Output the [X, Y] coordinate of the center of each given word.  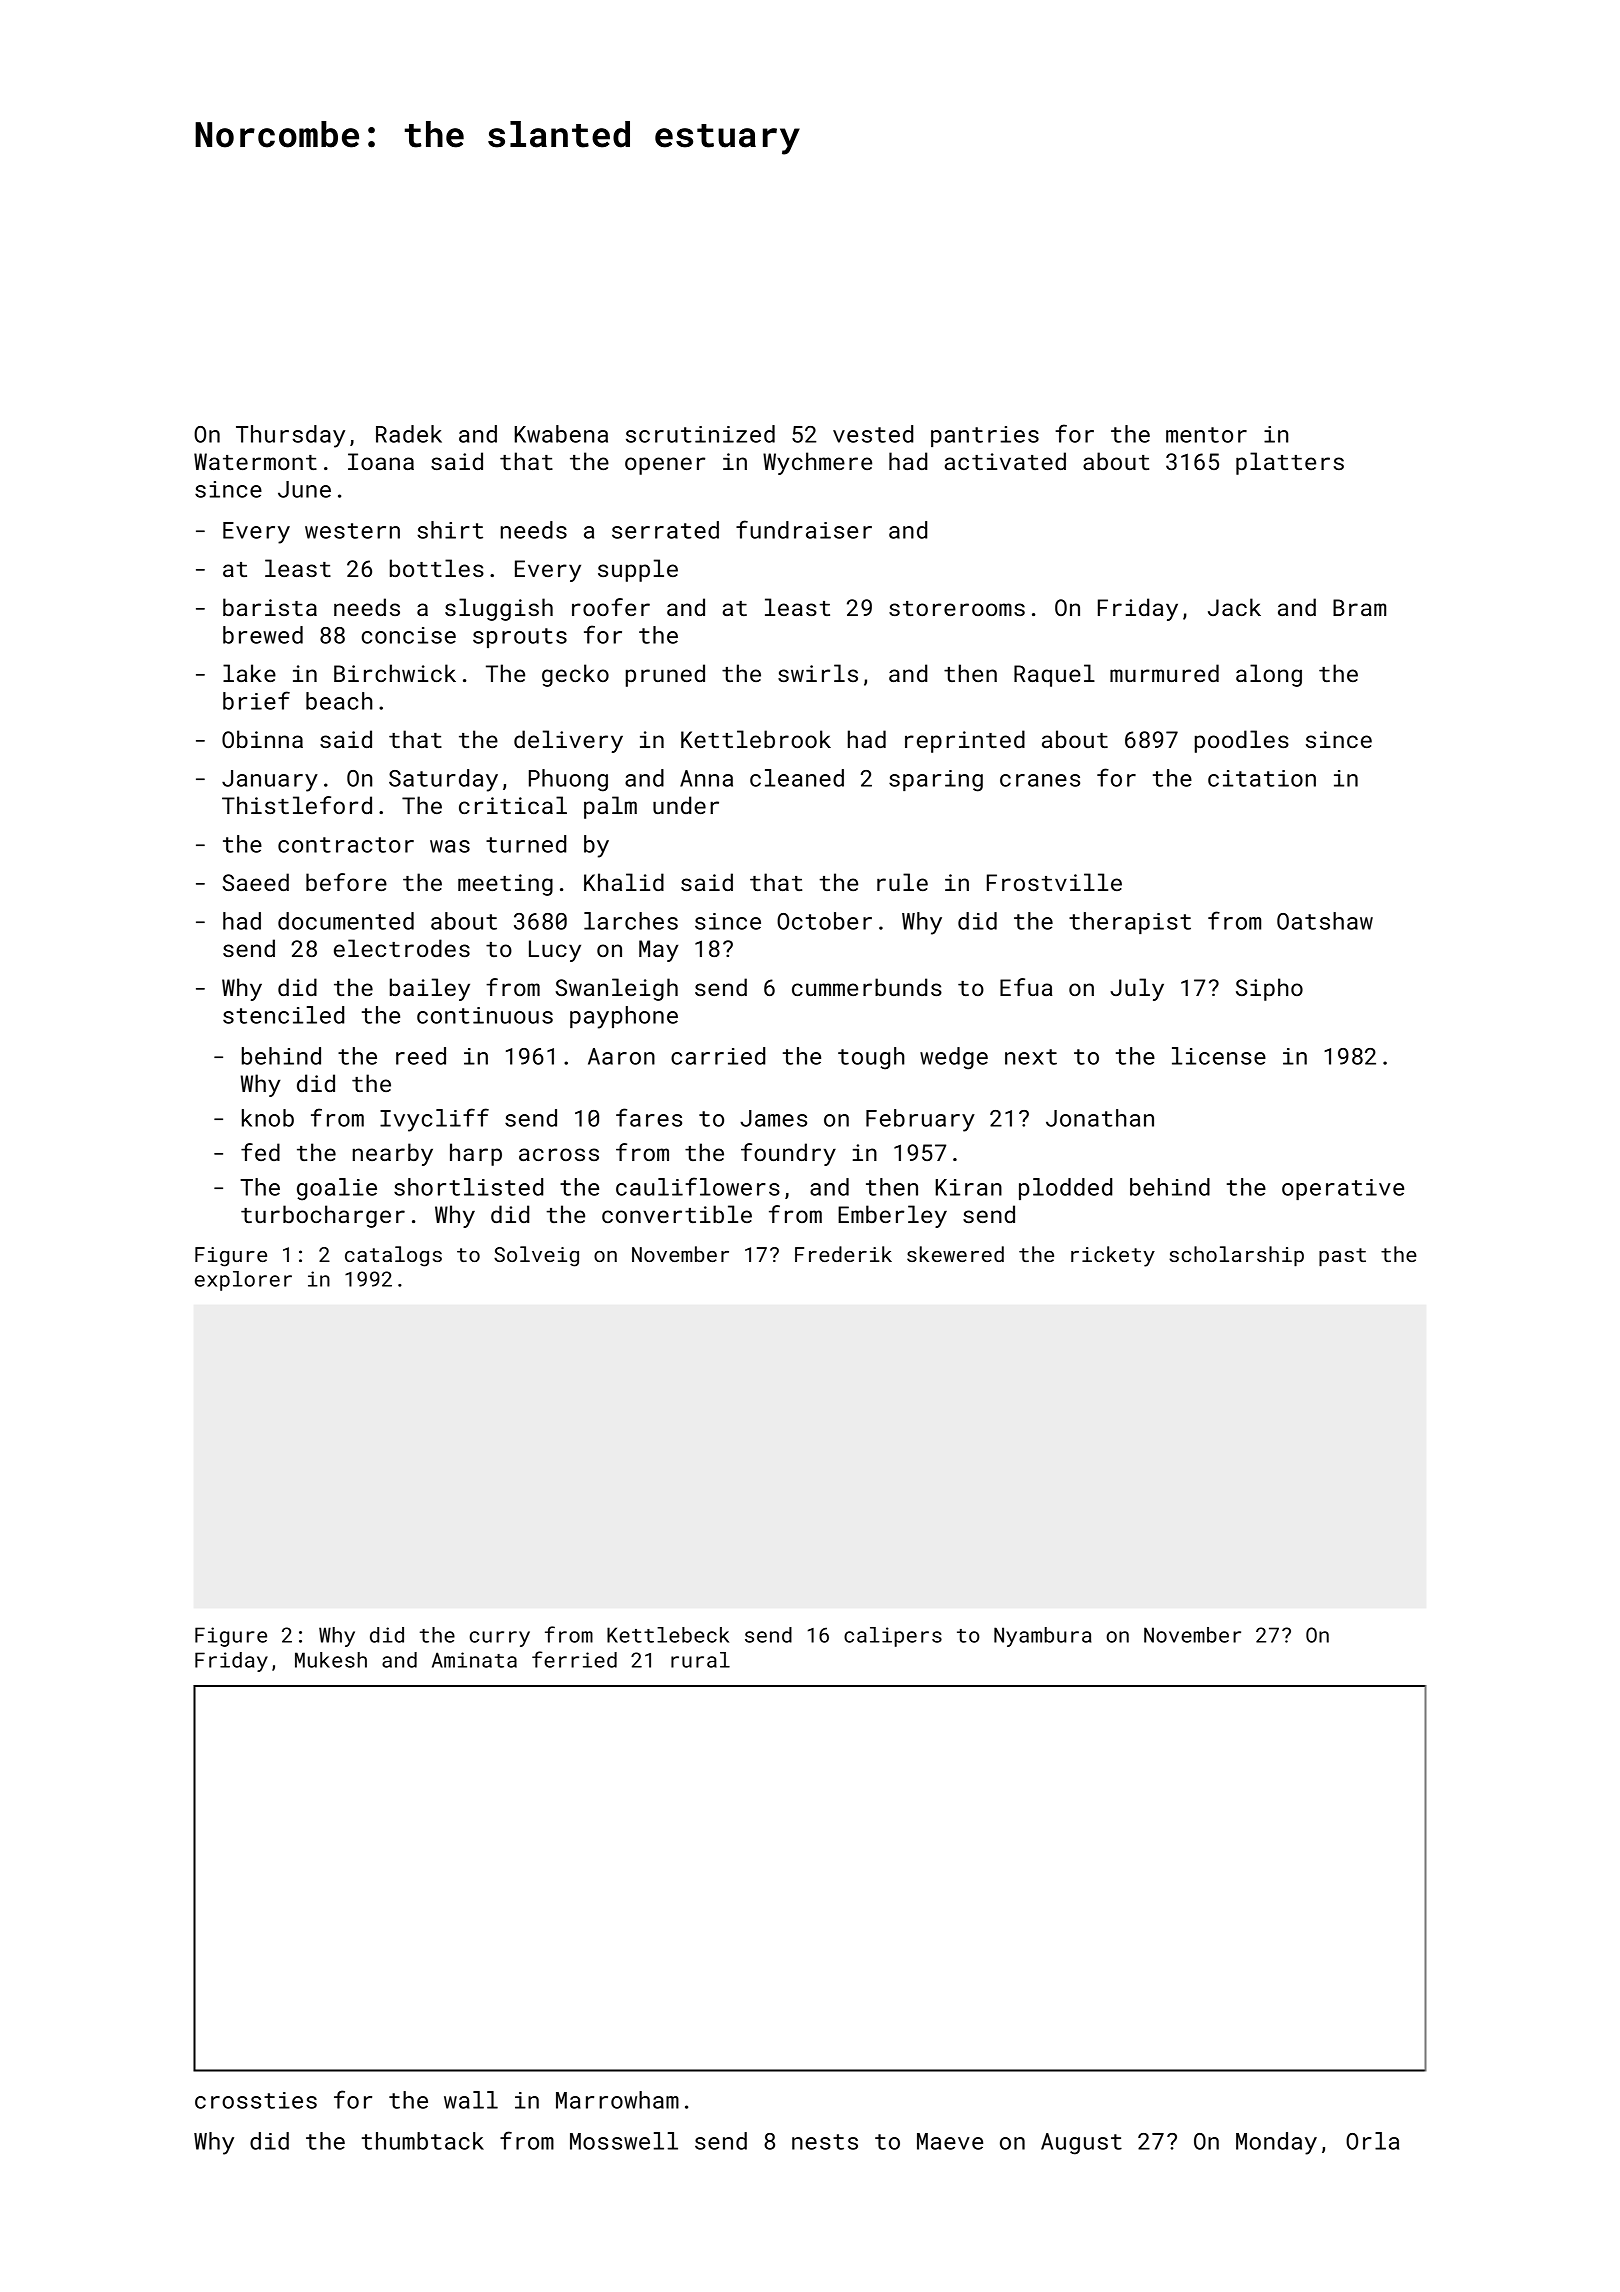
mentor [1206, 435]
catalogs [393, 1256]
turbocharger [323, 1216]
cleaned [797, 778]
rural [700, 1660]
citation [1262, 778]
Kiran [969, 1187]
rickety [1113, 1256]
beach [339, 701]
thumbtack [423, 2141]
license [1219, 1056]
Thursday [290, 436]
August [1081, 2144]
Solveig [536, 1256]
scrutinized [700, 434]
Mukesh [331, 1660]
